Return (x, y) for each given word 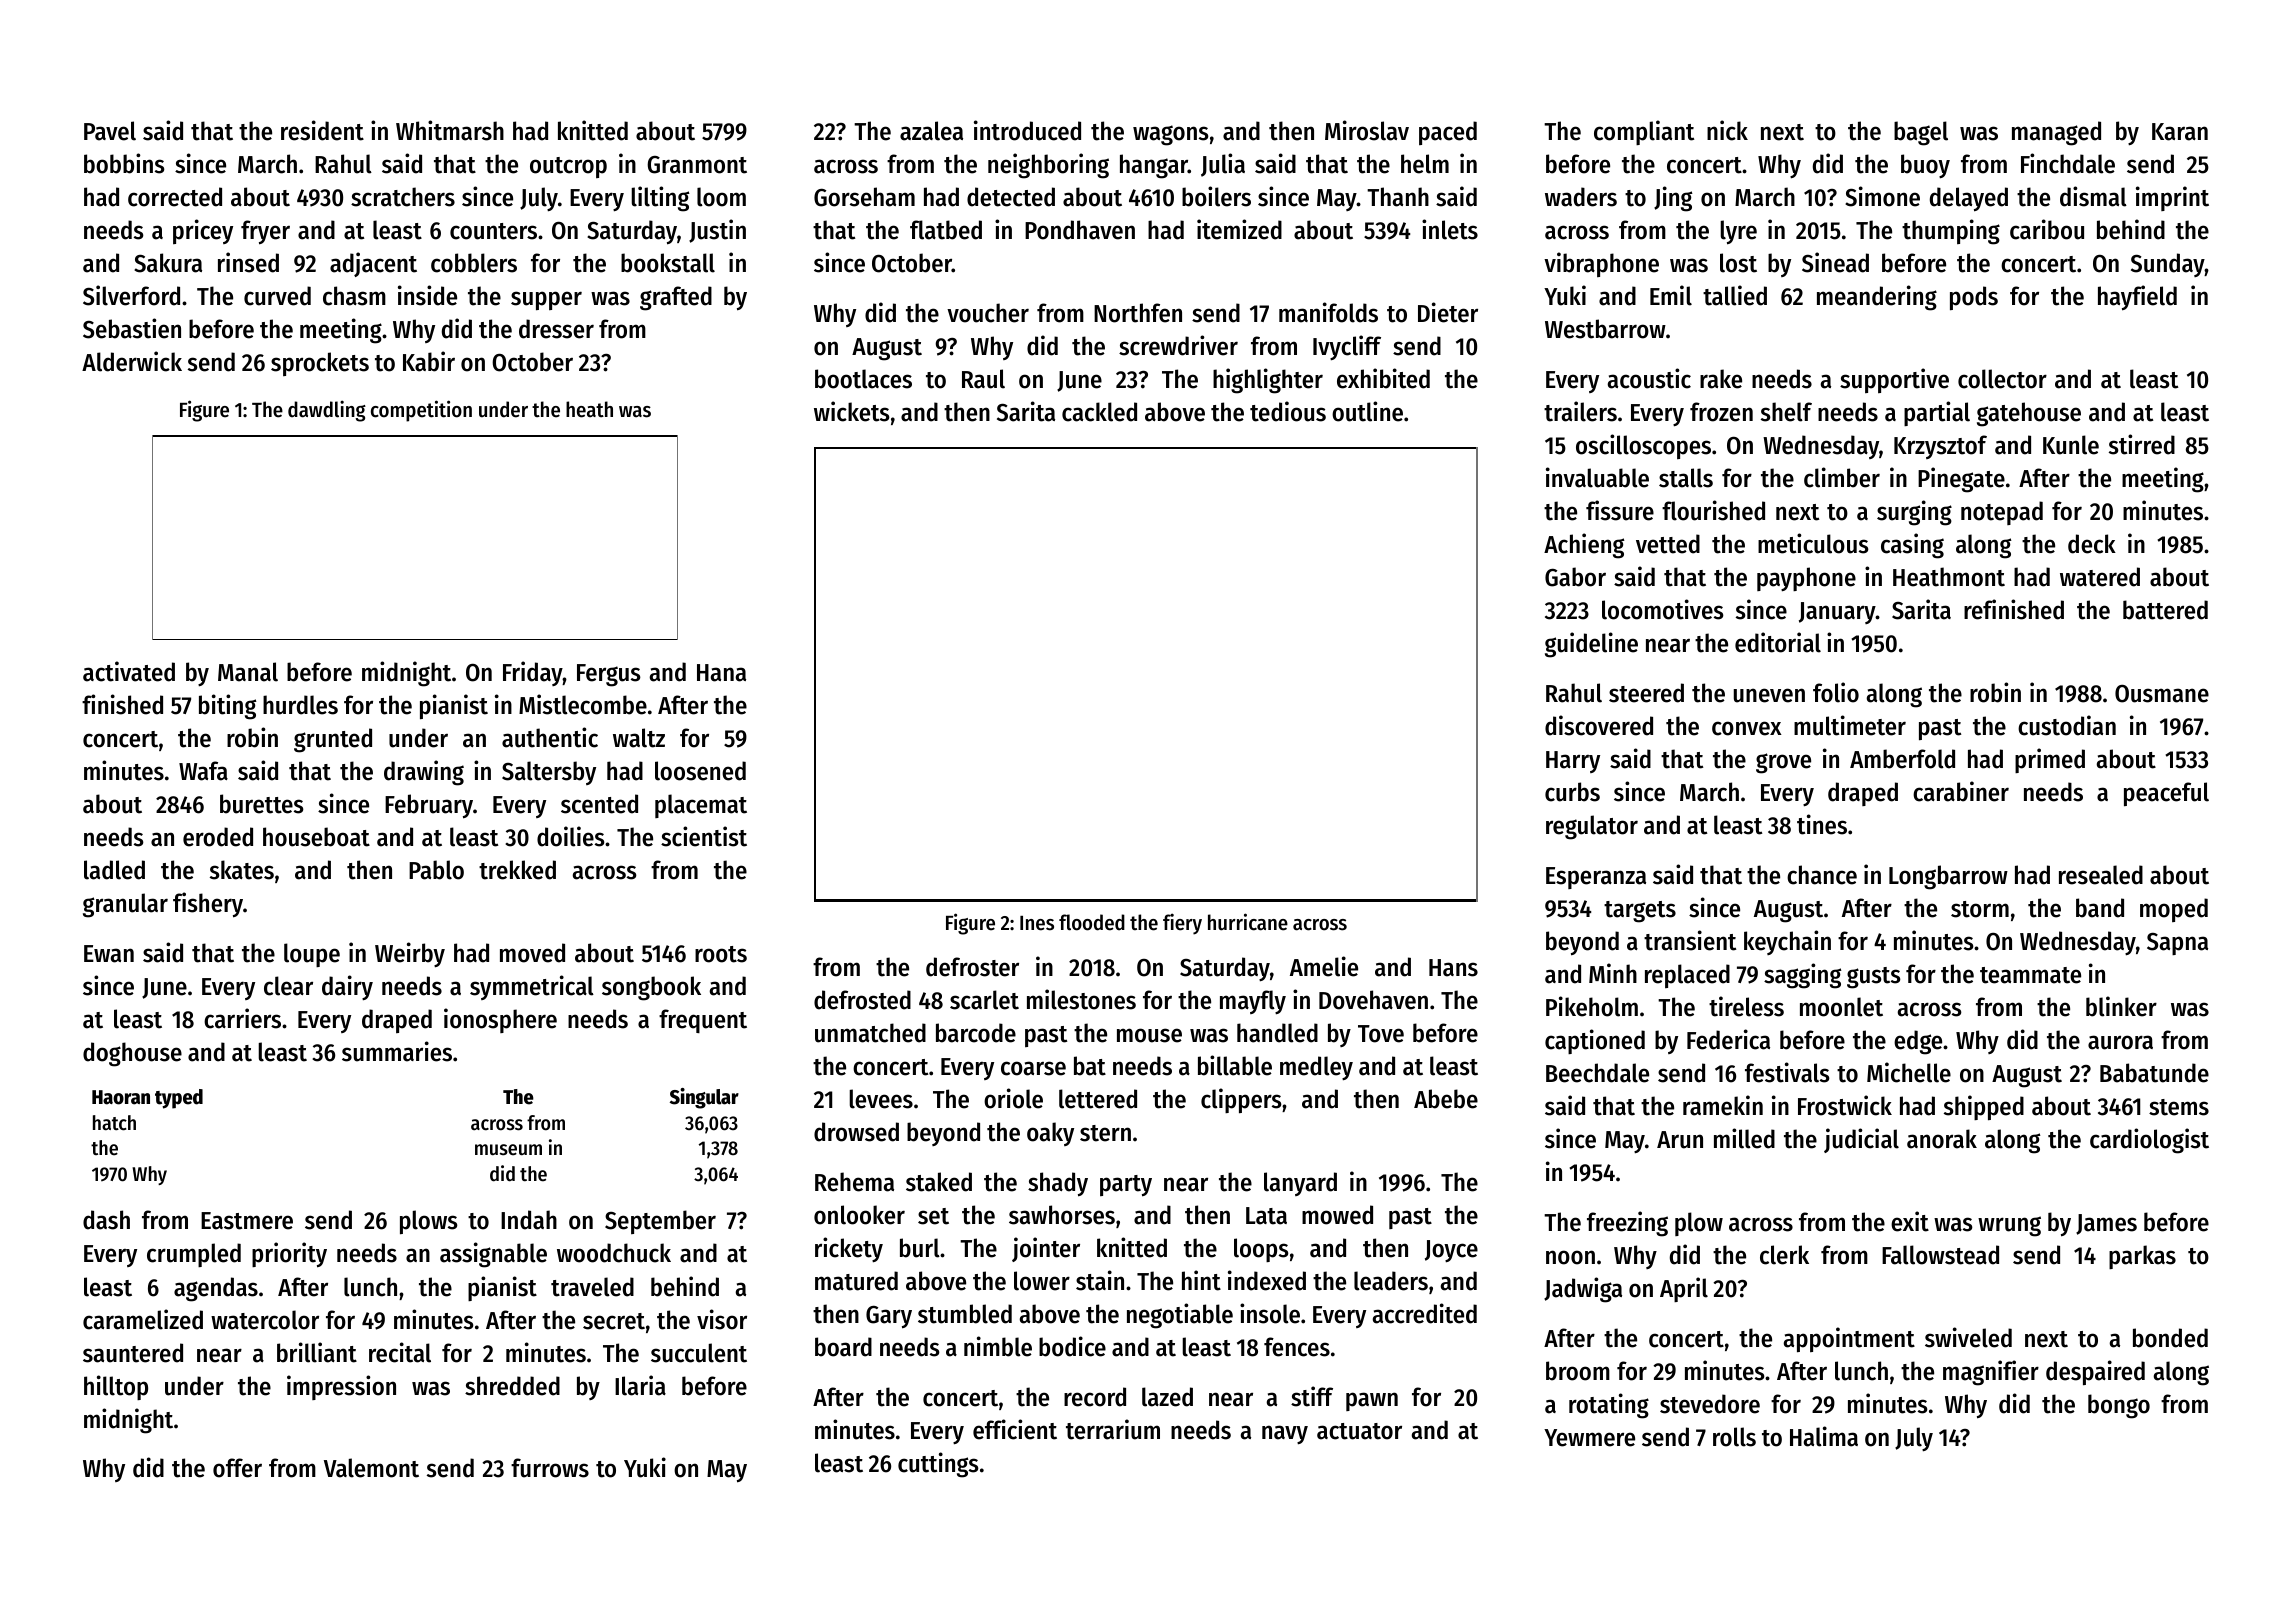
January (1837, 613)
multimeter (1850, 725)
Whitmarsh (450, 130)
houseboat (316, 837)
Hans (1453, 968)
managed (2056, 133)
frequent (703, 1021)
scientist (704, 836)
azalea (931, 131)
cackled (1099, 412)
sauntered (133, 1353)
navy (1285, 1434)
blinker (2121, 1006)
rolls (1734, 1437)
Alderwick (132, 361)
